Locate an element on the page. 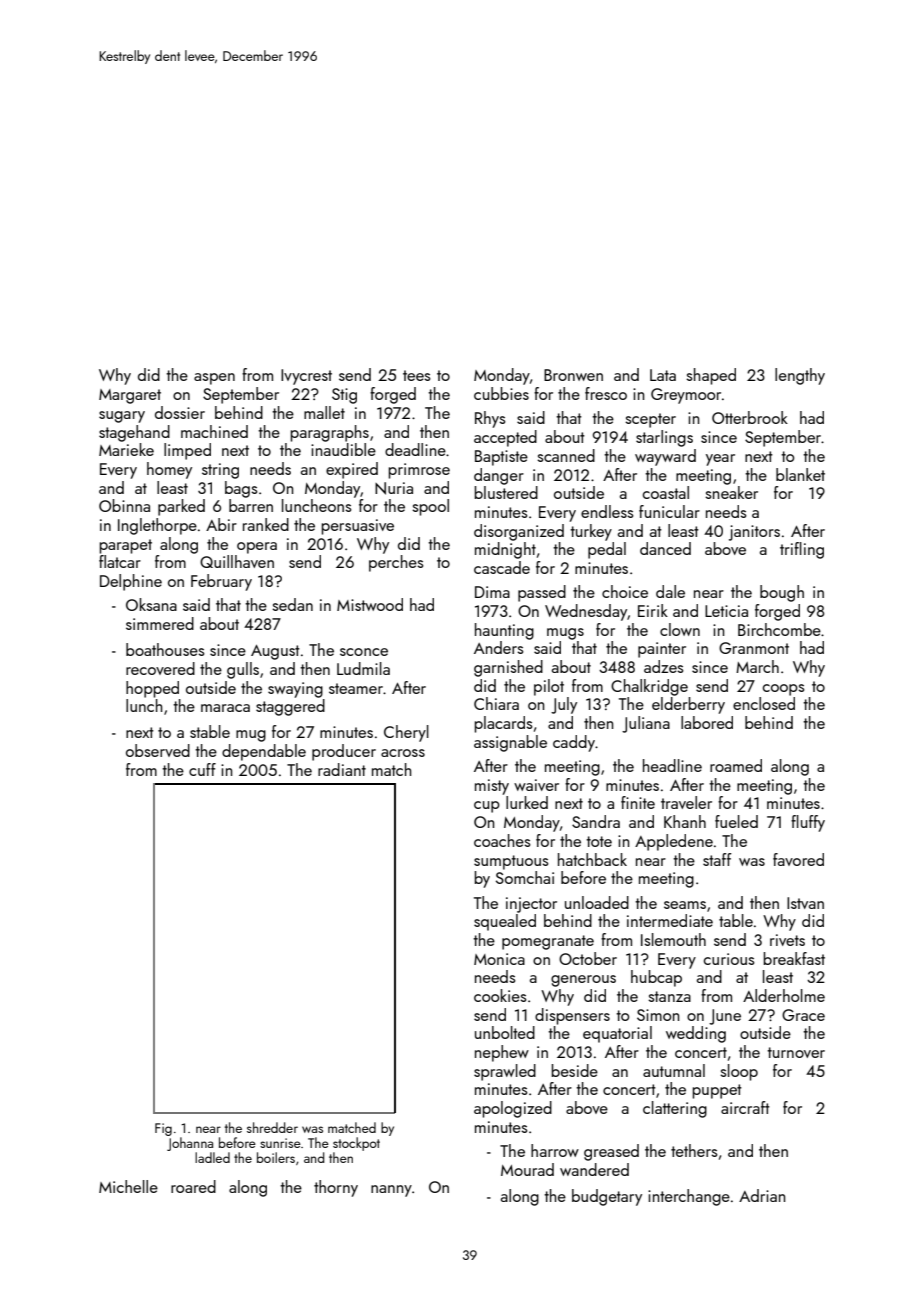  Michelle is located at coordinates (128, 1186).
